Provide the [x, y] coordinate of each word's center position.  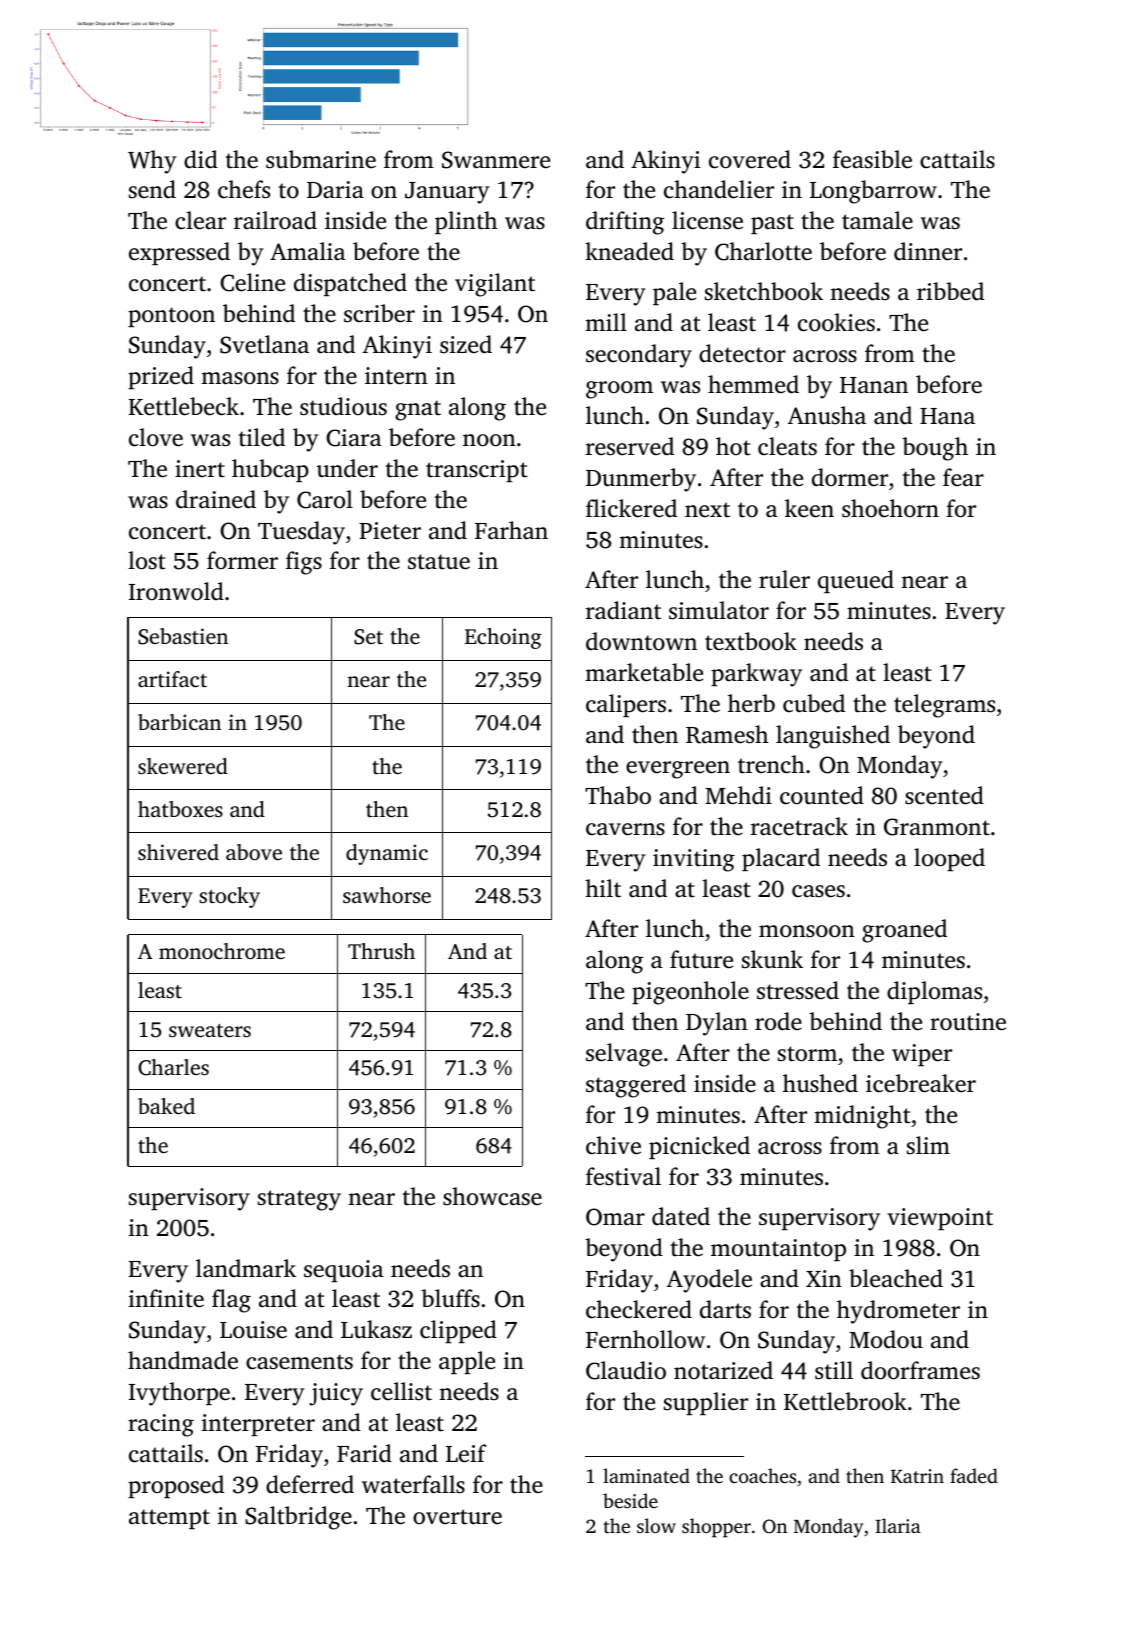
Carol [325, 499]
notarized [723, 1370]
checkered [639, 1309]
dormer [850, 477]
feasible [872, 159]
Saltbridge [298, 1518]
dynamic [387, 854]
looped [949, 859]
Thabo [618, 795]
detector [742, 353]
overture [457, 1517]
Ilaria [898, 1525]
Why [152, 162]
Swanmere [496, 160]
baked [166, 1106]
